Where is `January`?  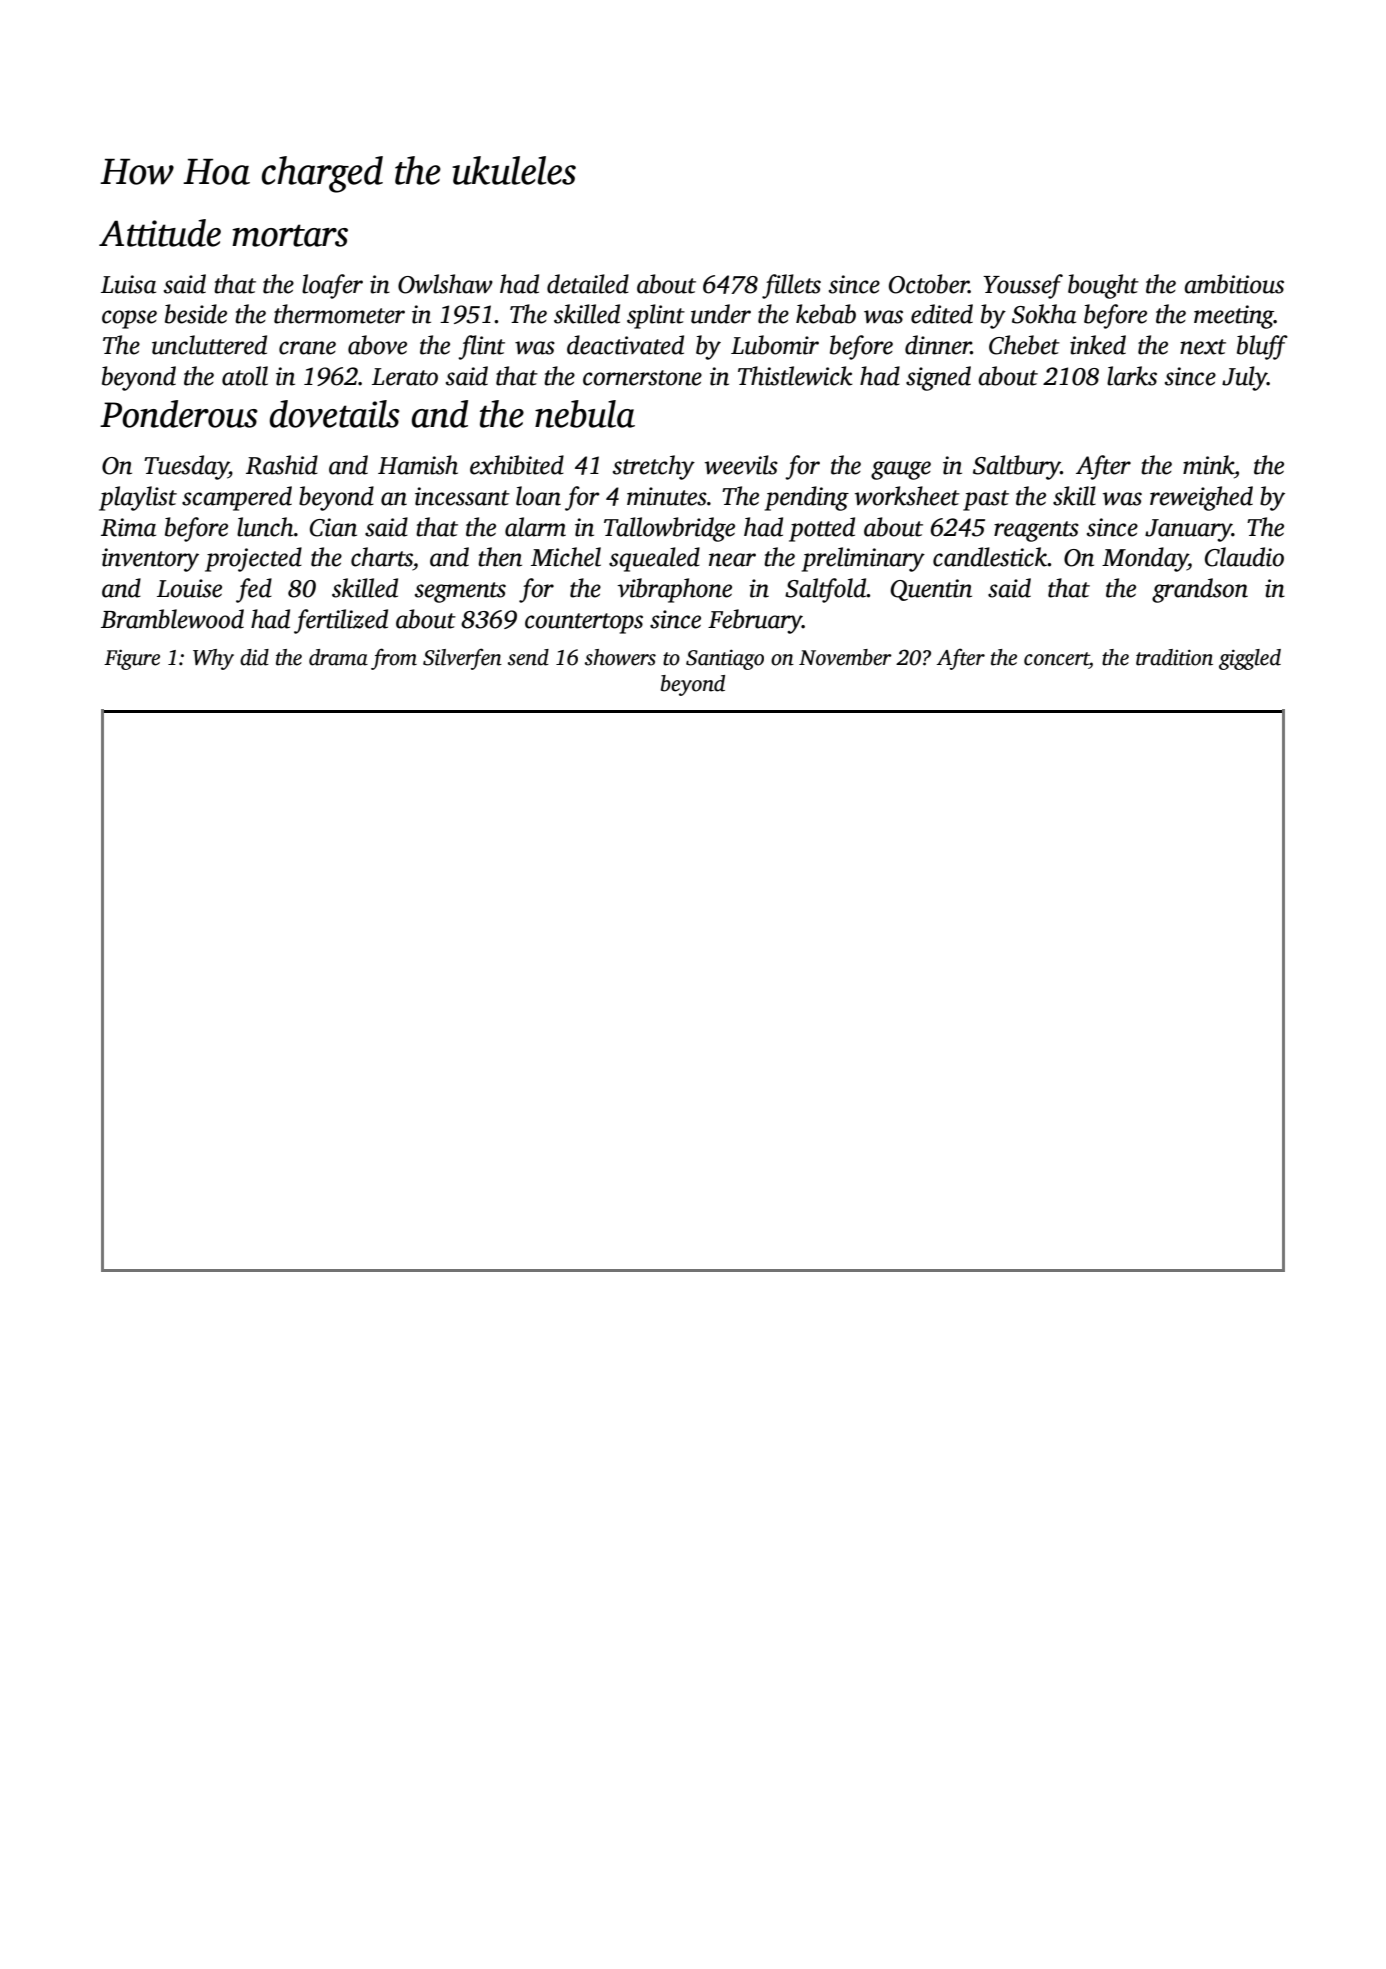
January is located at coordinates (1188, 530).
